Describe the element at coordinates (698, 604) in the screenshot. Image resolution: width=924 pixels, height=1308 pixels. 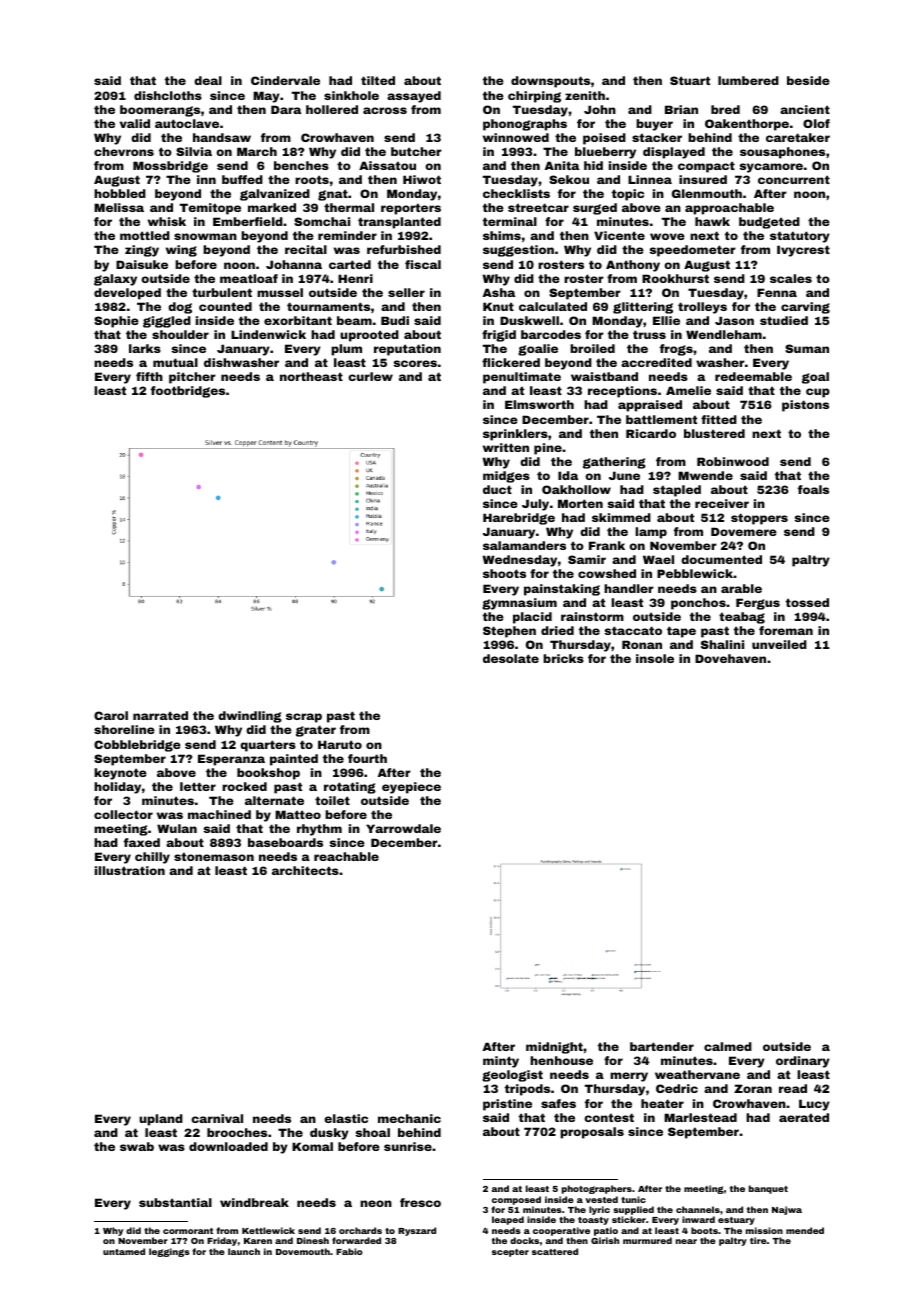
I see `ponchos` at that location.
